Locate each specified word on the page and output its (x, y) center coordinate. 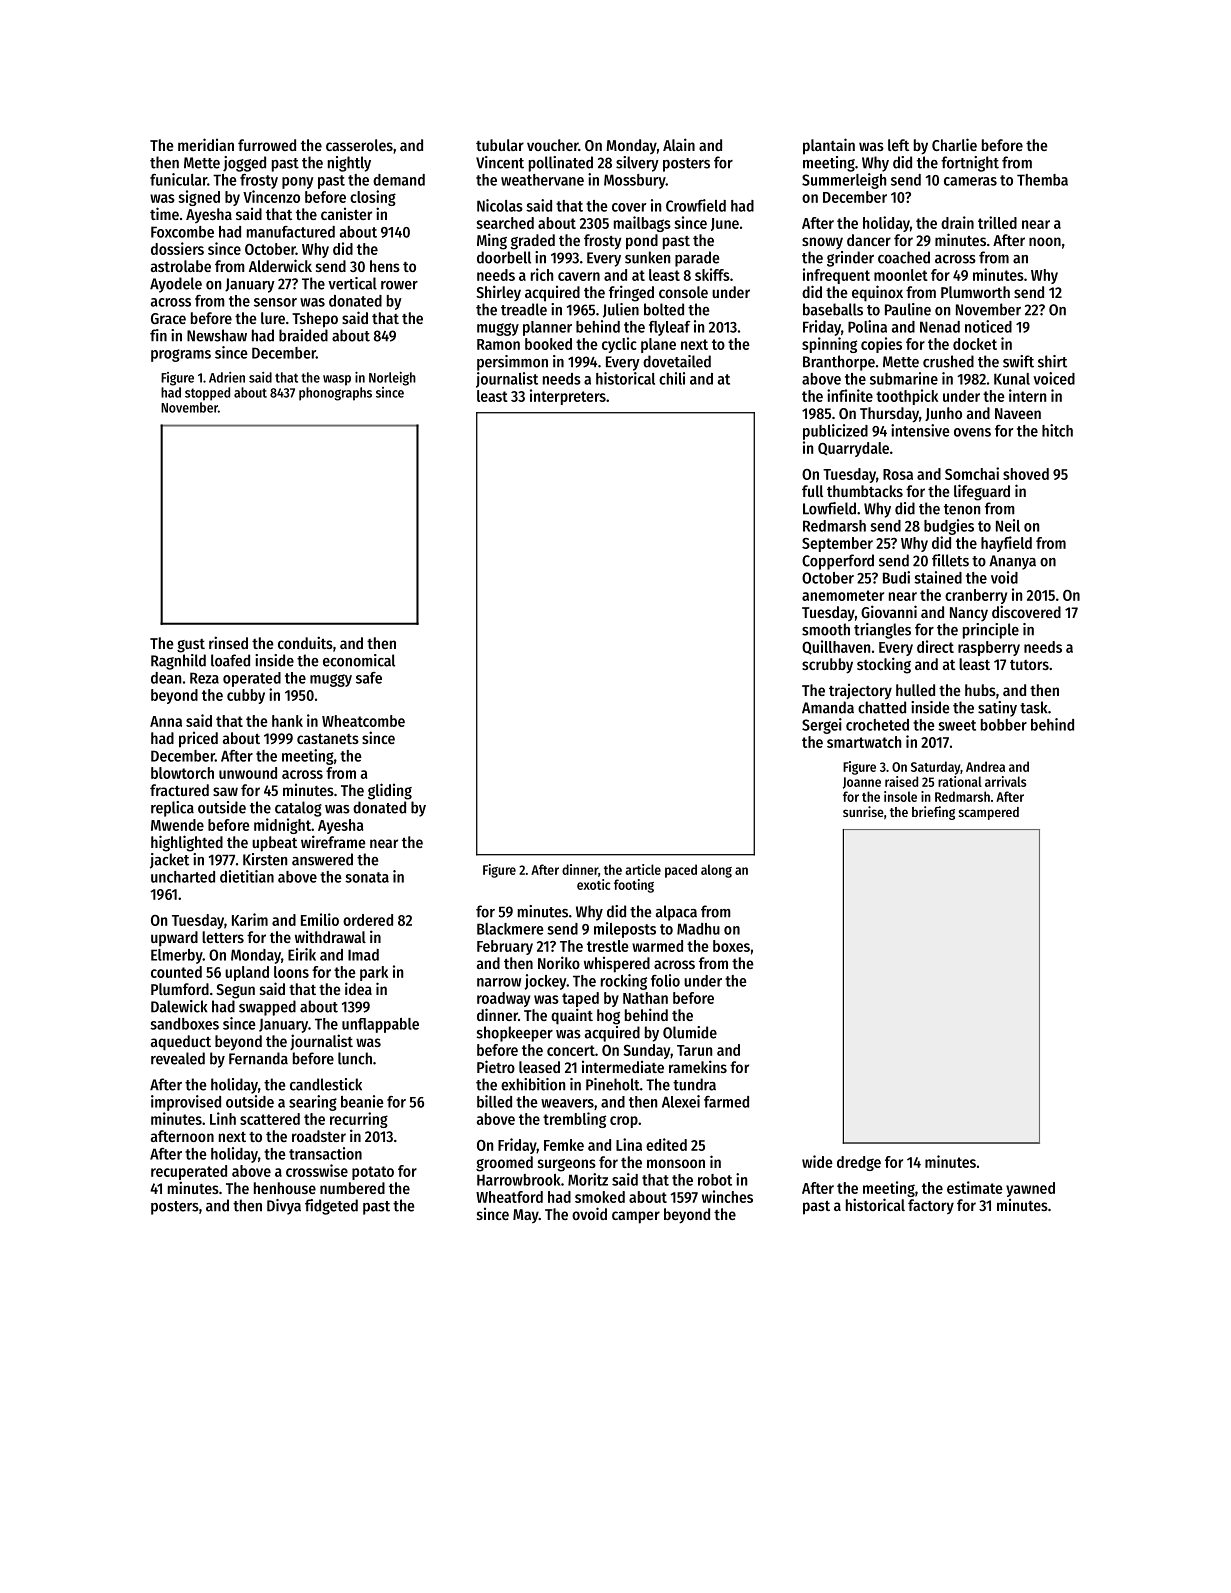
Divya (284, 1207)
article (643, 869)
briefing (933, 813)
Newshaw (217, 335)
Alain (679, 144)
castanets (328, 739)
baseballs (833, 309)
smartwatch (864, 742)
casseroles (359, 145)
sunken (647, 257)
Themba (1042, 180)
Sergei (822, 726)
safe (369, 678)
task (1034, 707)
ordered (368, 920)
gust (191, 646)
